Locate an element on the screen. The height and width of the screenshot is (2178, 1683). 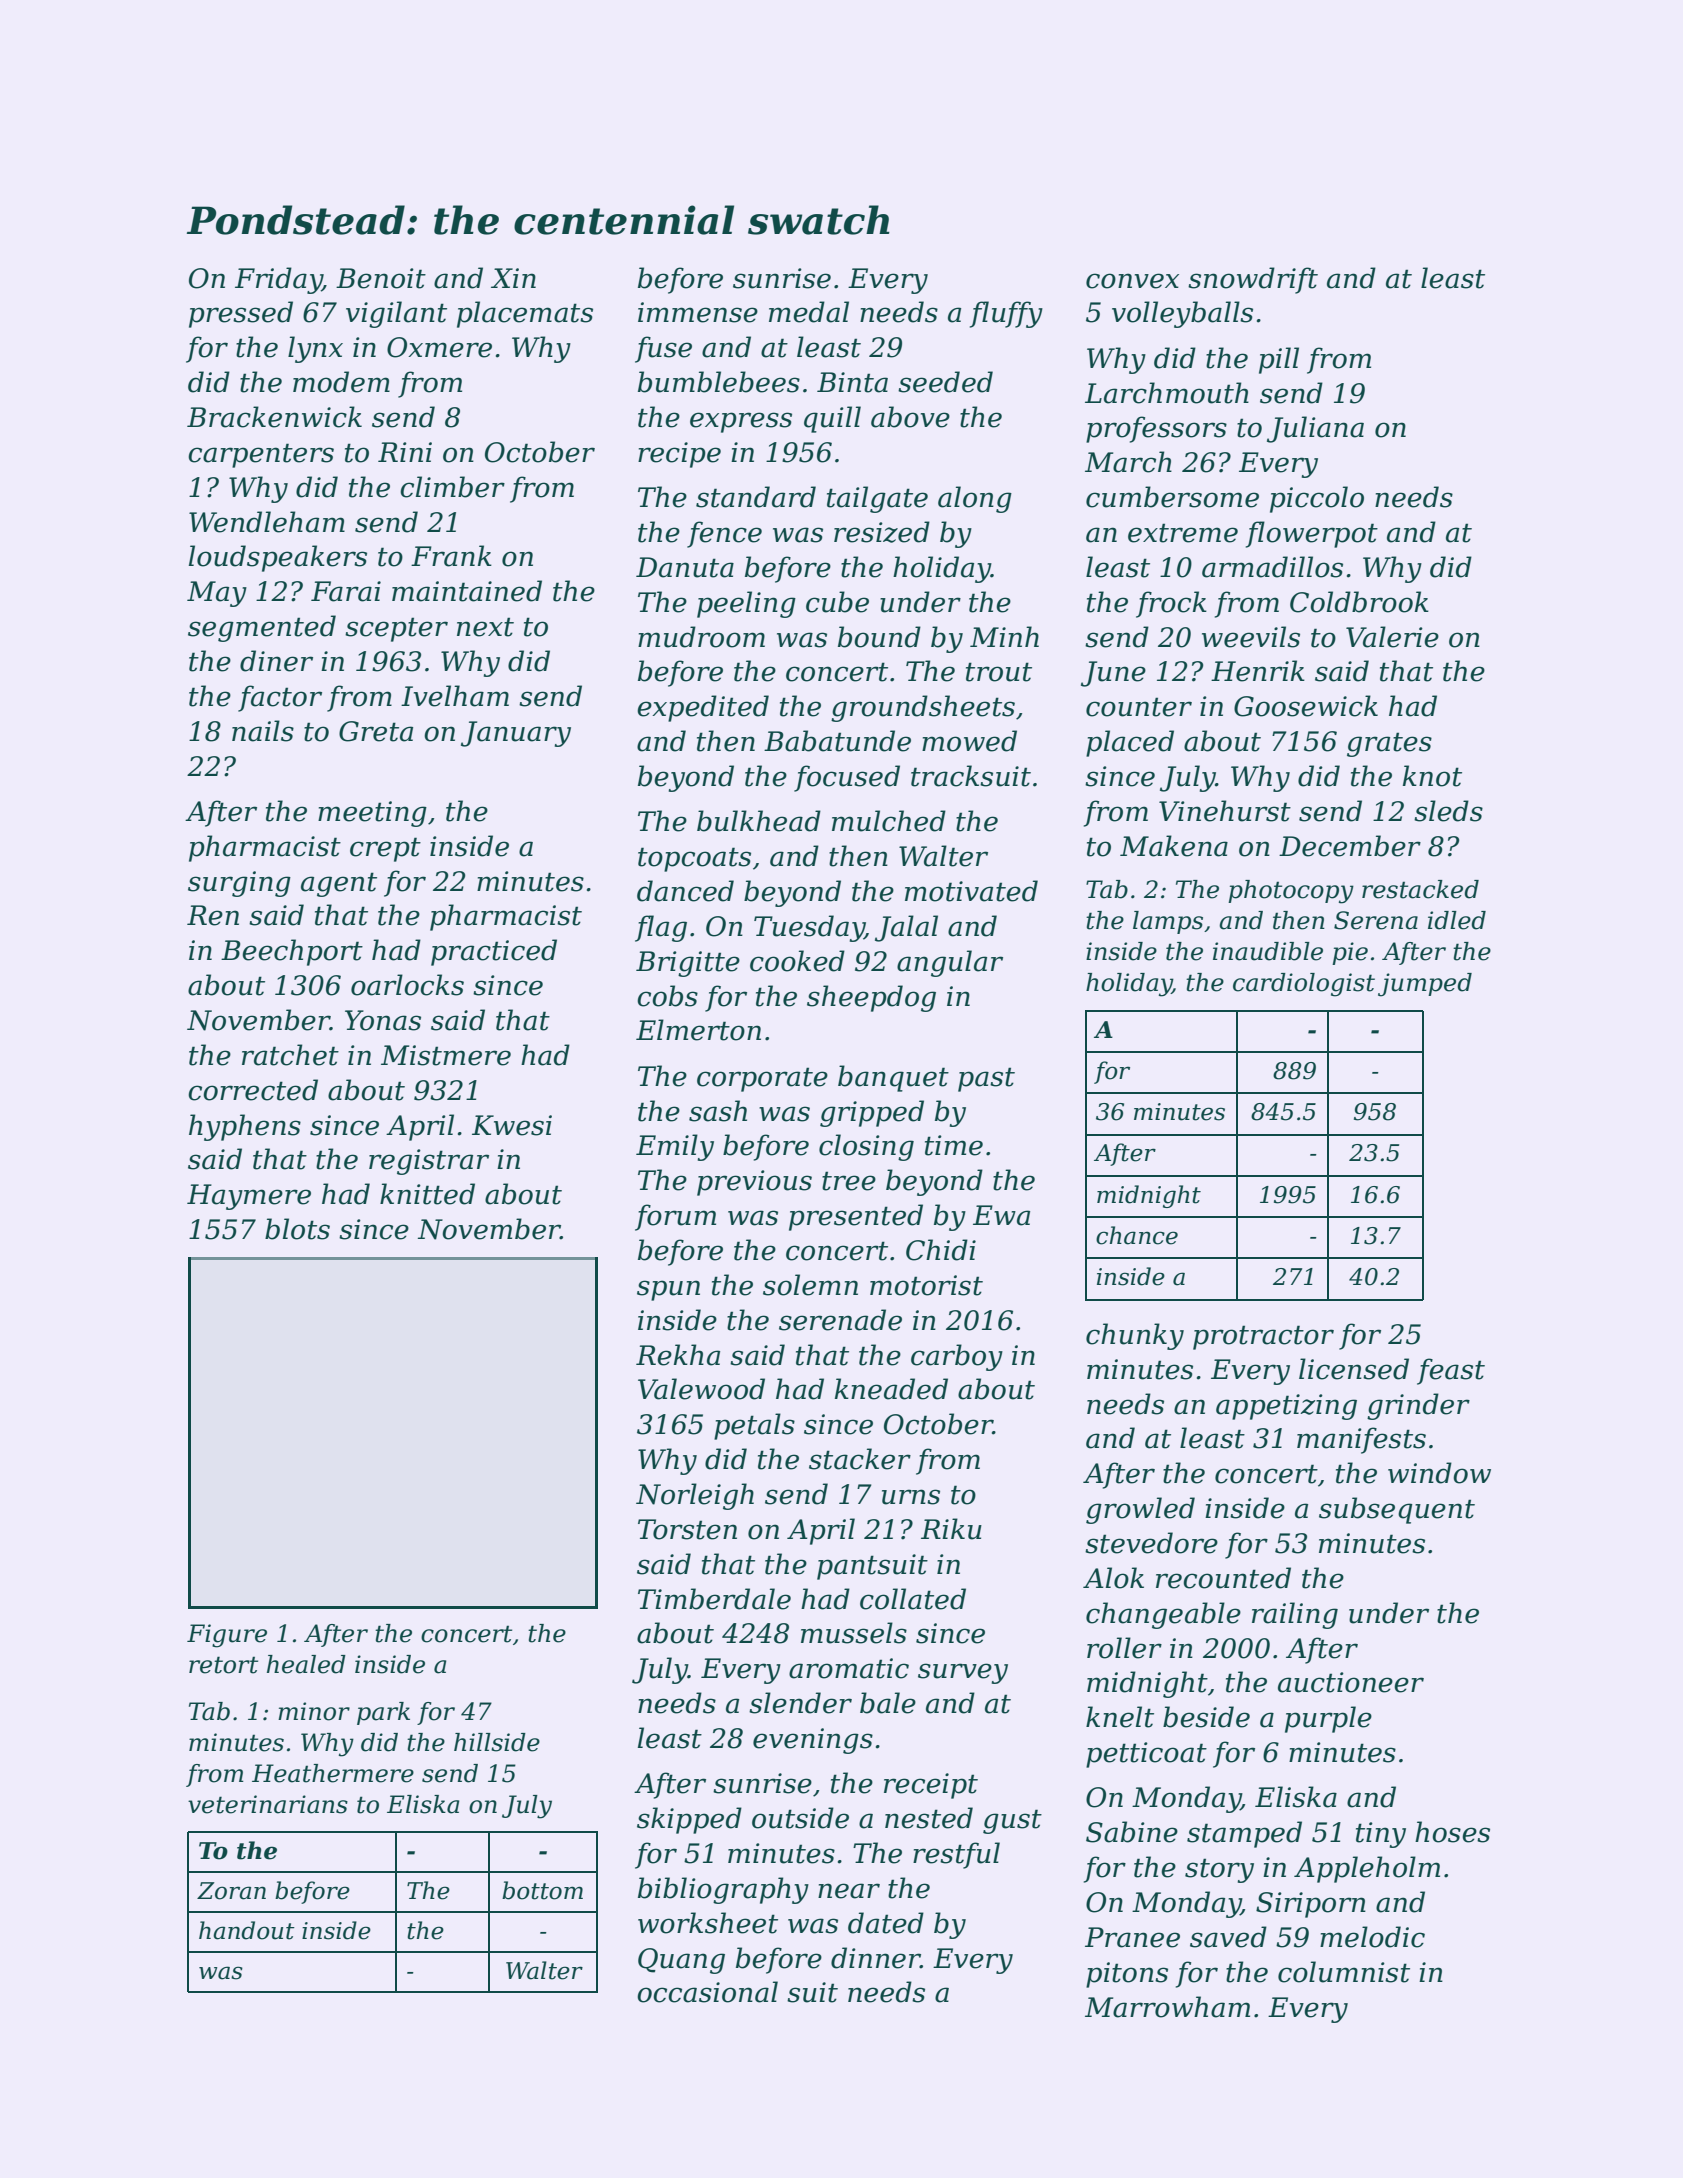
healed is located at coordinates (306, 1664).
